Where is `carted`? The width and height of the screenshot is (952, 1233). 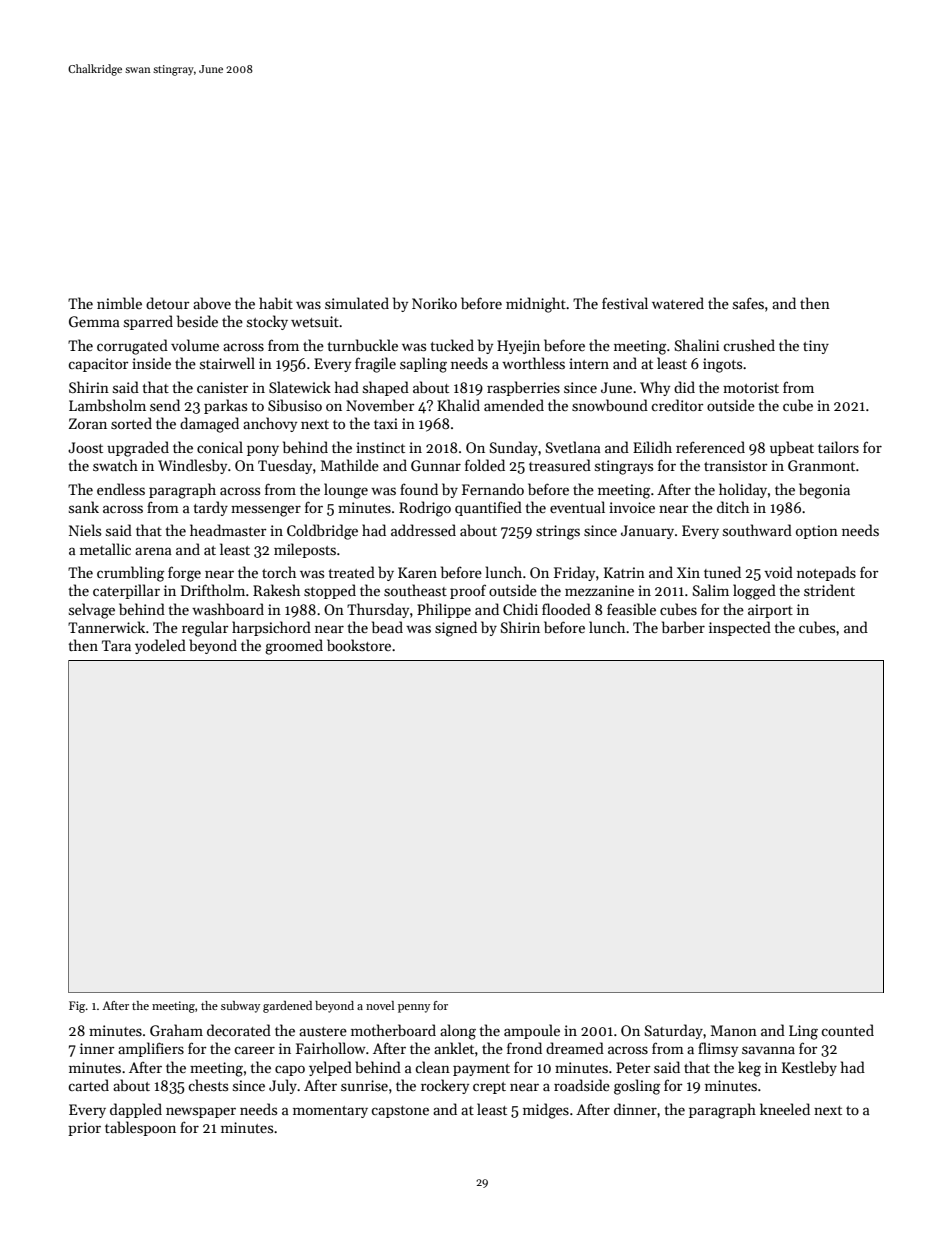
carted is located at coordinates (89, 1085).
